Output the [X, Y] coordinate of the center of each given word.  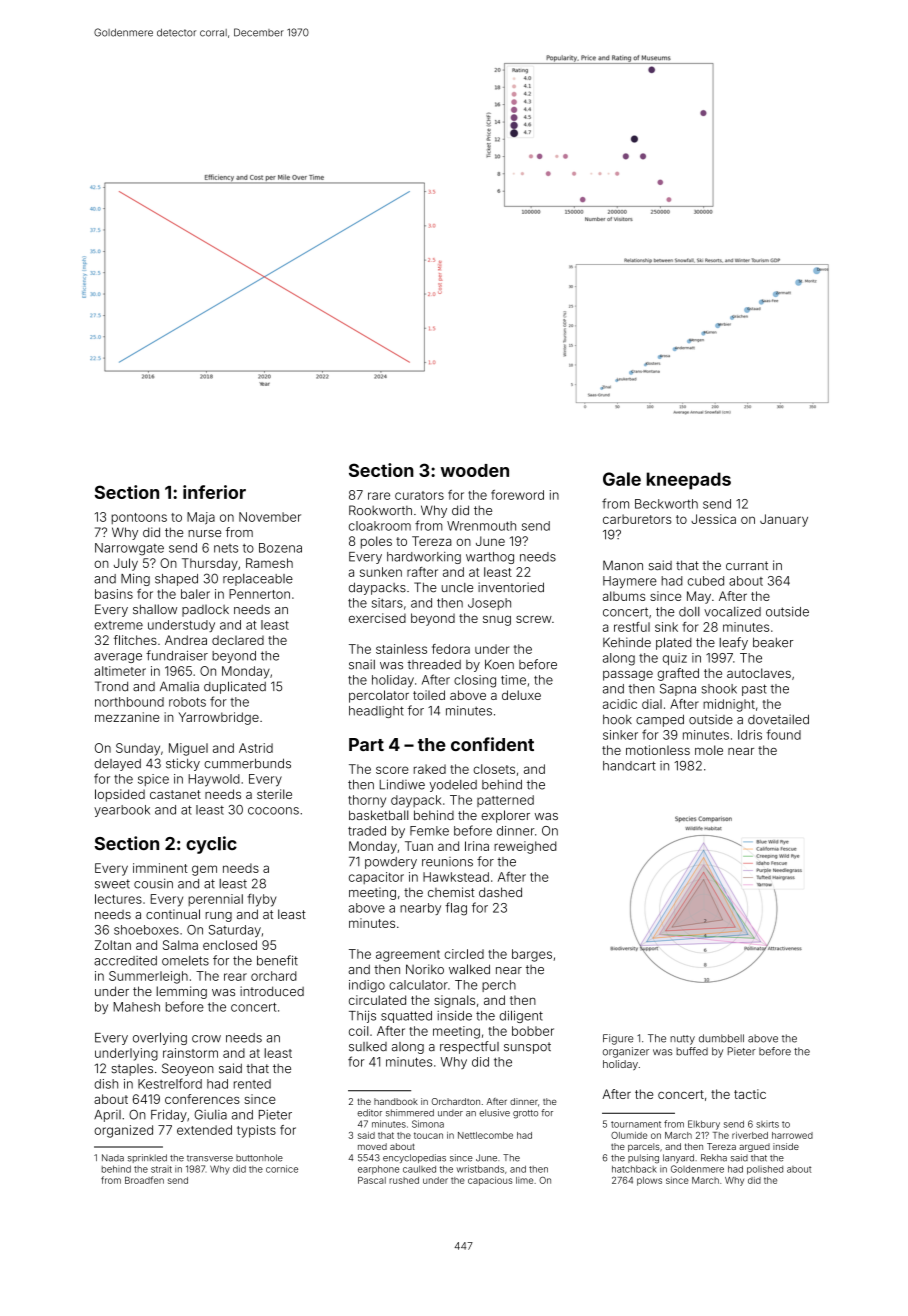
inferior [214, 492]
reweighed [525, 847]
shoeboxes [146, 930]
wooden [474, 470]
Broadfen [144, 1180]
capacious [490, 1181]
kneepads [689, 481]
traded [367, 831]
